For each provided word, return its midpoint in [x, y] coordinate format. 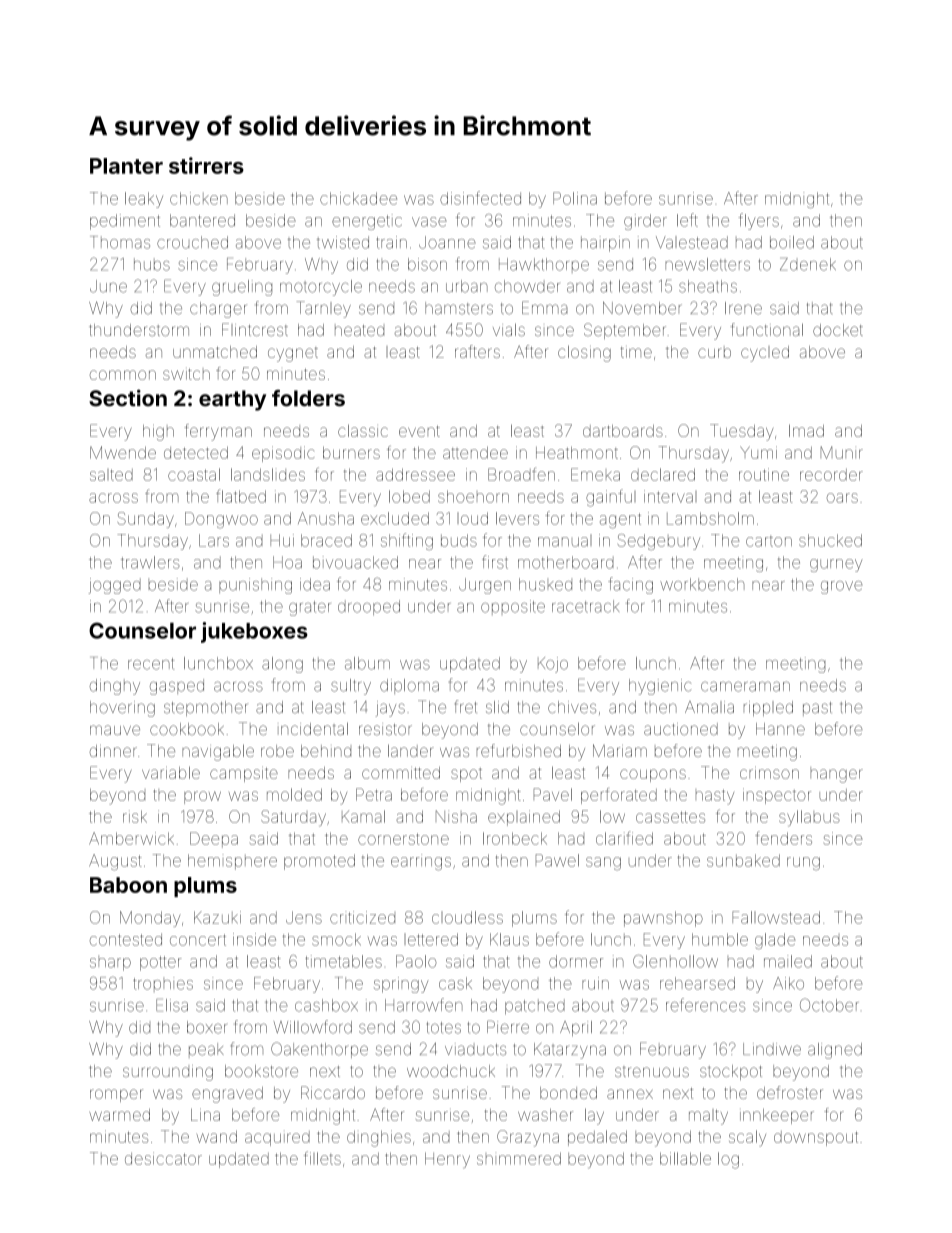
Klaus [509, 939]
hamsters [459, 308]
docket [838, 330]
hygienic [660, 687]
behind [326, 751]
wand [217, 1136]
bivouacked [355, 562]
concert [198, 940]
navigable [218, 752]
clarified [624, 838]
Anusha [326, 518]
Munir [842, 452]
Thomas [120, 242]
